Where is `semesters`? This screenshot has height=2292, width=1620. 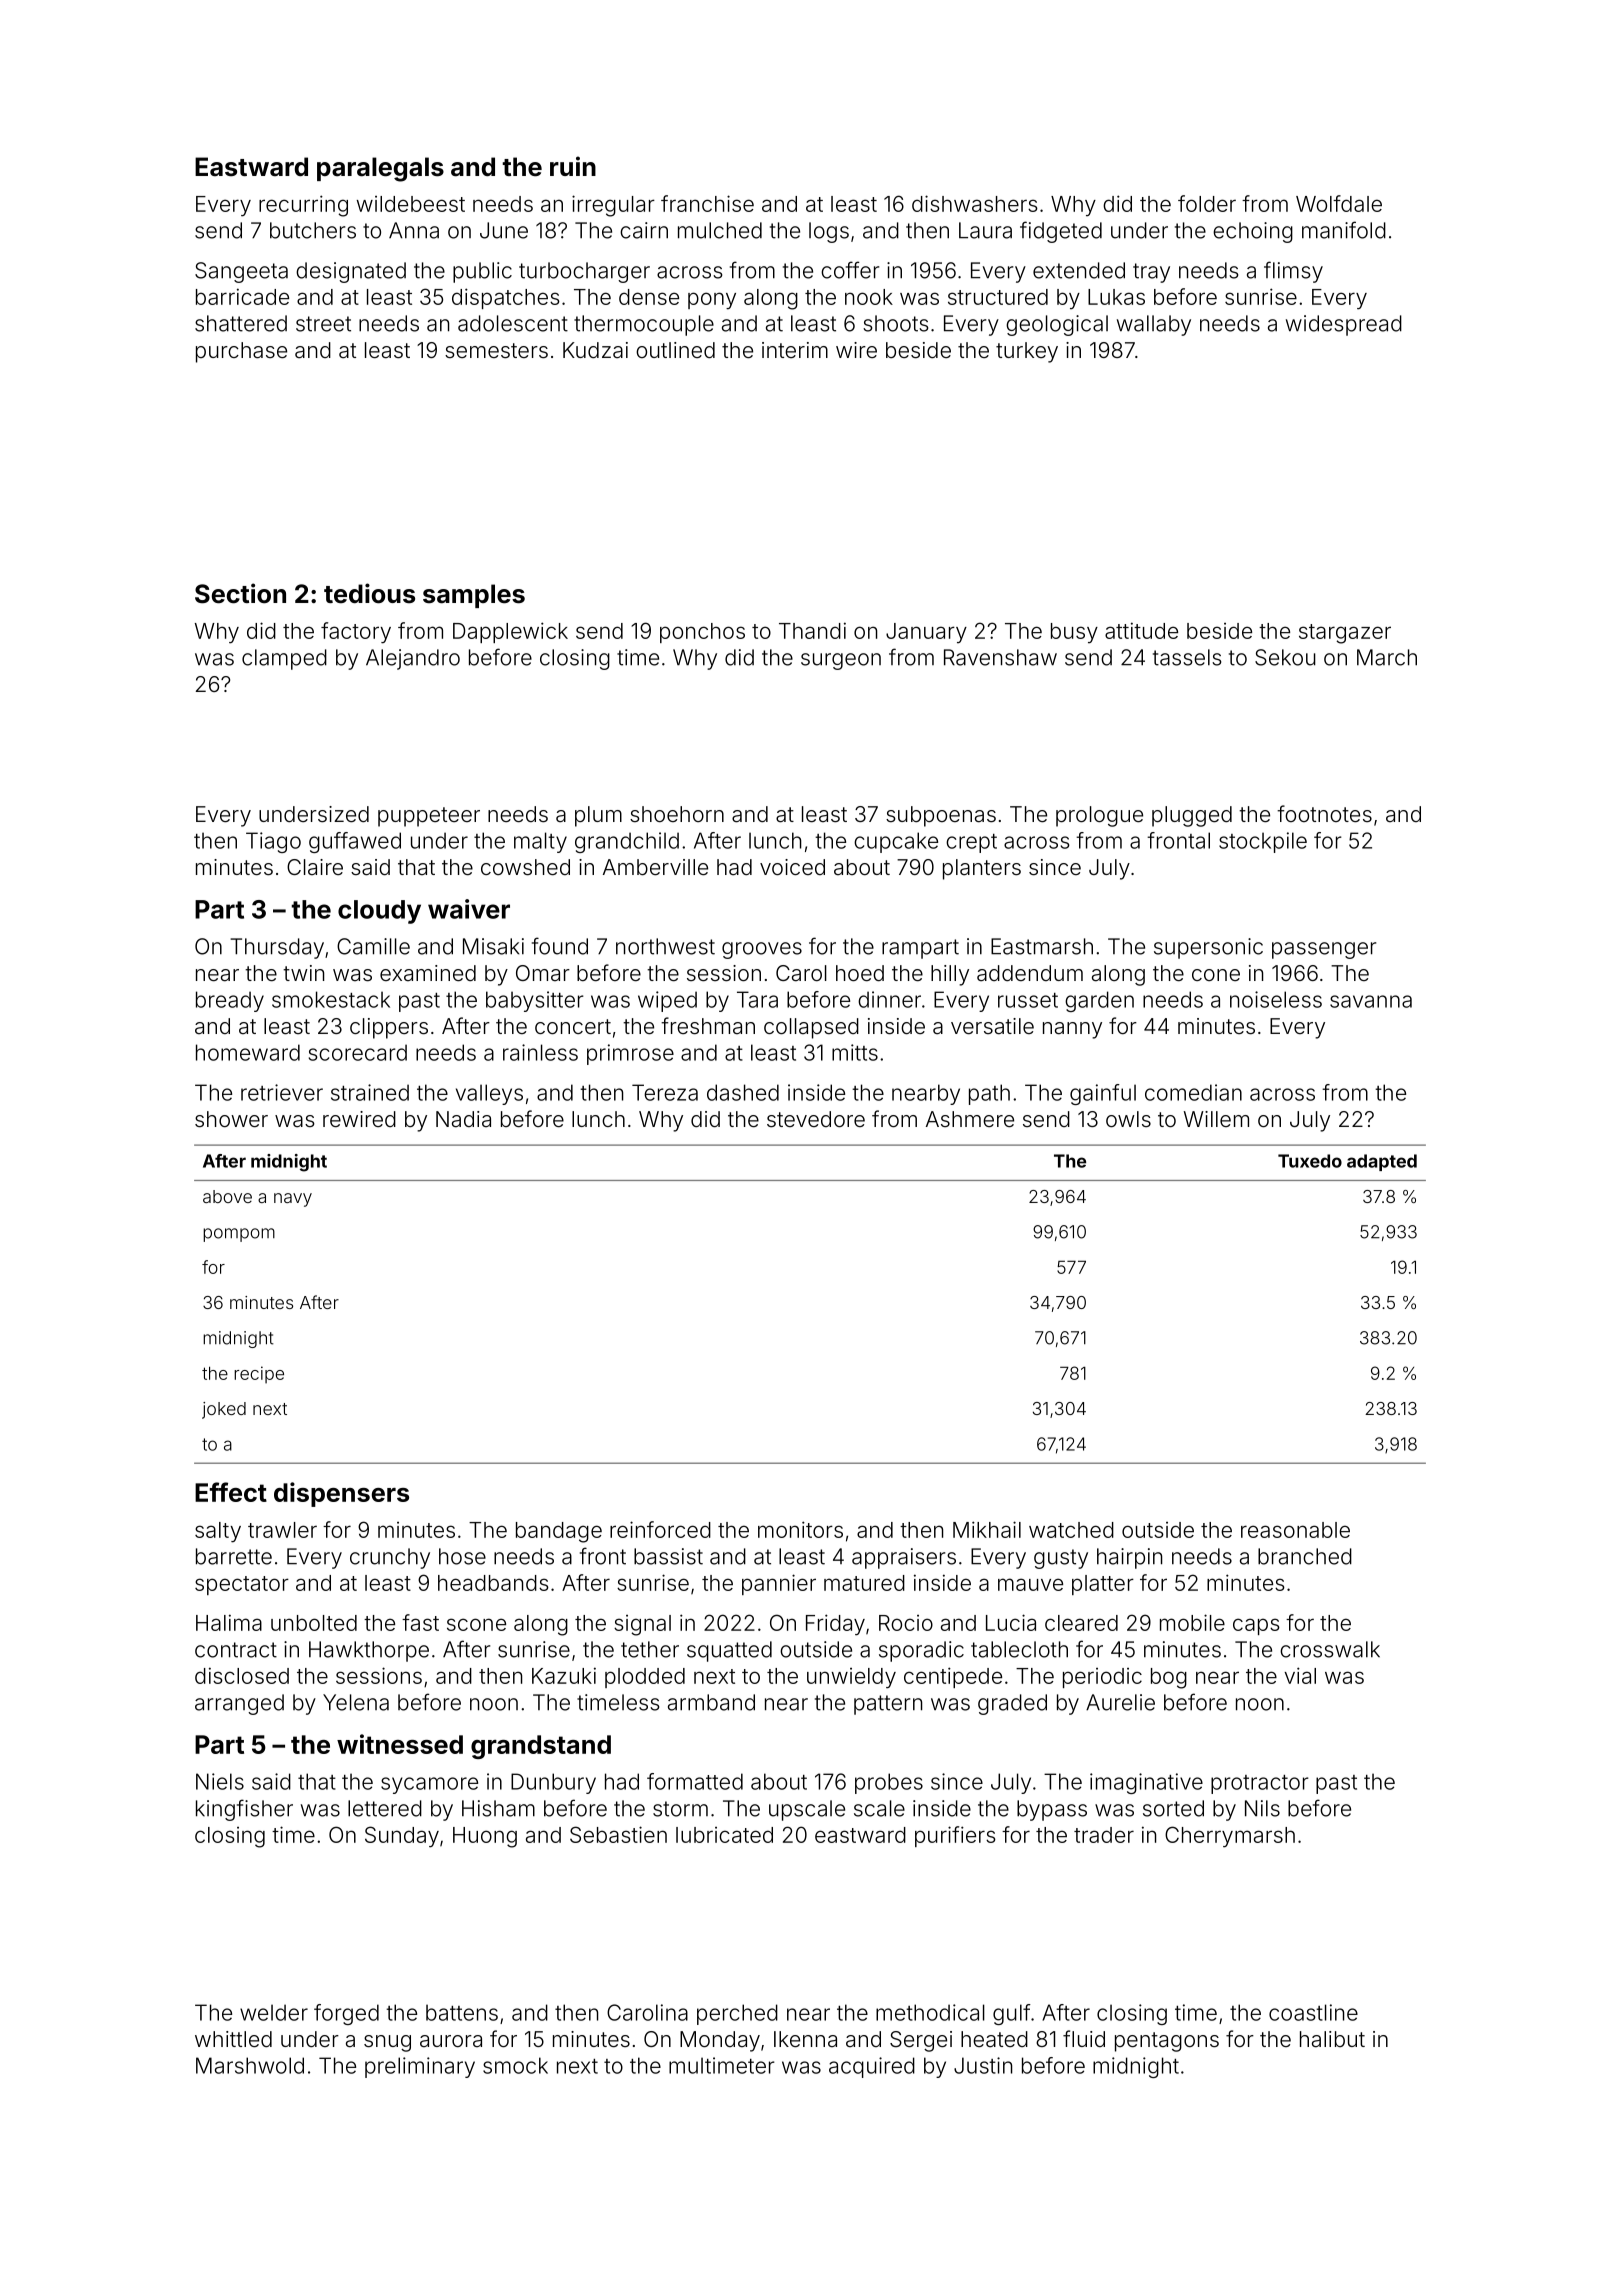
semesters is located at coordinates (496, 350).
